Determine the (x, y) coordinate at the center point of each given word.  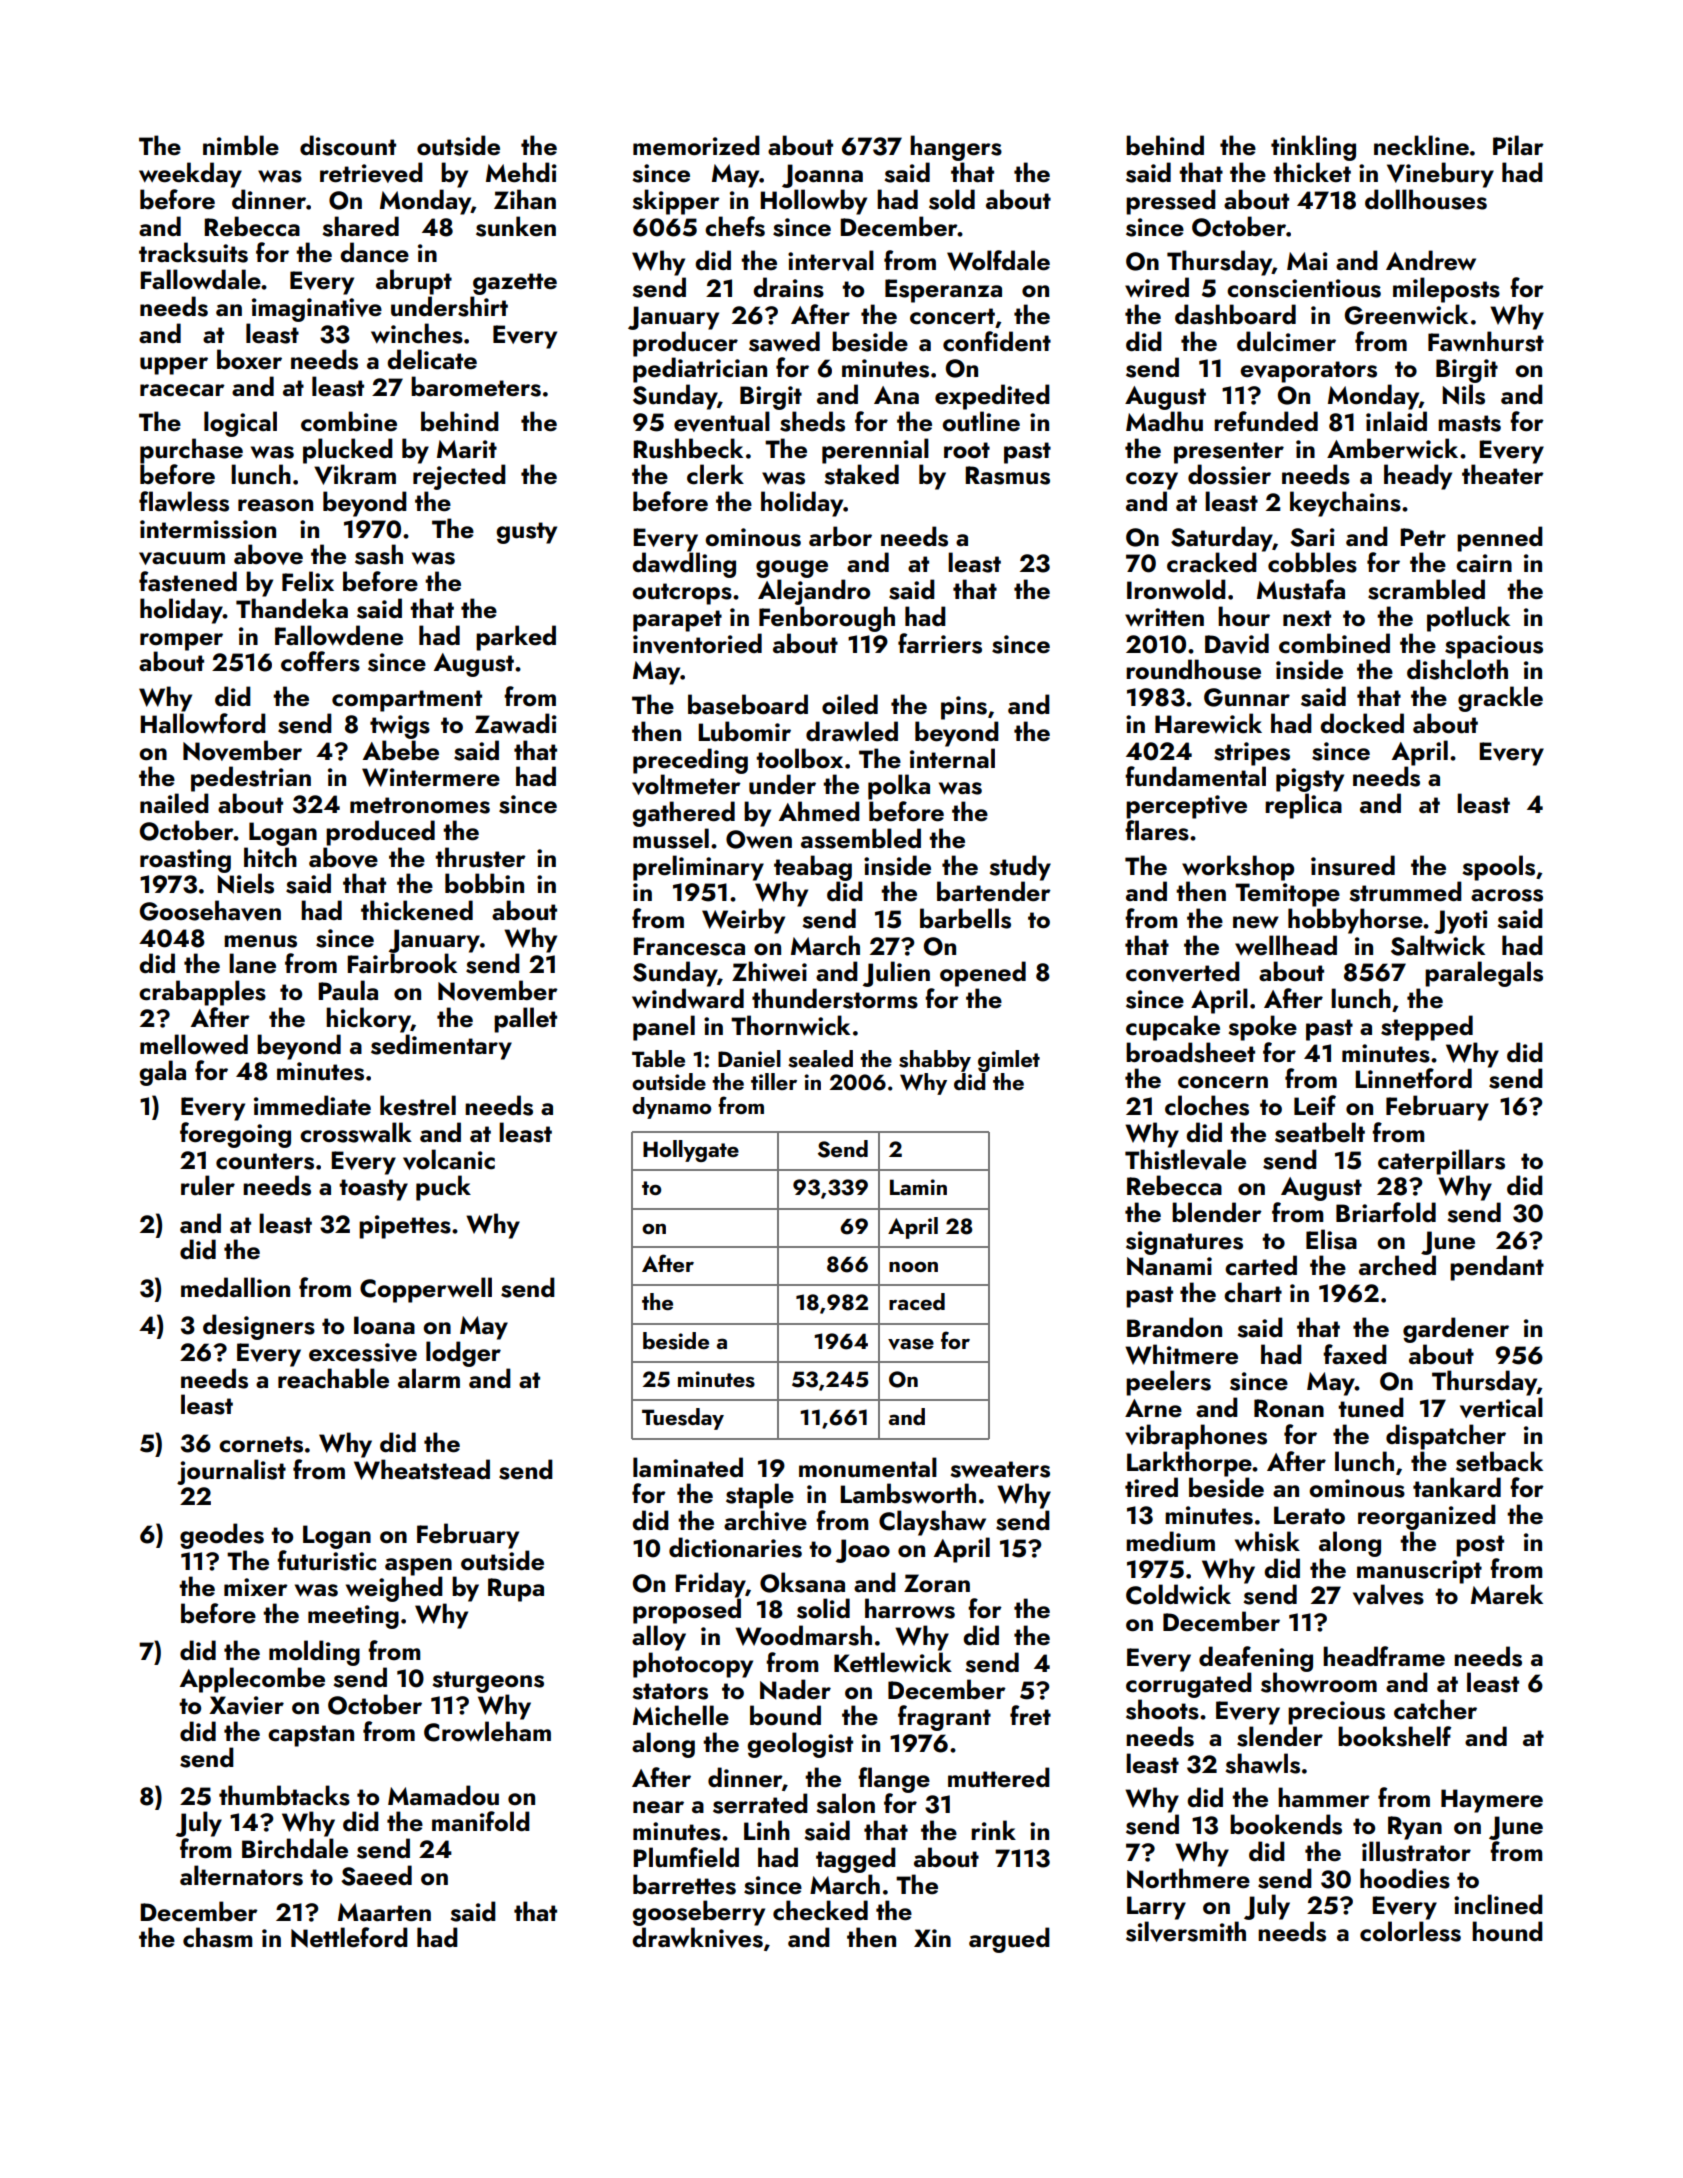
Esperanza (943, 291)
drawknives (697, 1937)
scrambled (1426, 589)
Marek (1507, 1594)
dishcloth (1457, 669)
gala (162, 1073)
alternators (241, 1875)
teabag (813, 868)
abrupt (414, 282)
